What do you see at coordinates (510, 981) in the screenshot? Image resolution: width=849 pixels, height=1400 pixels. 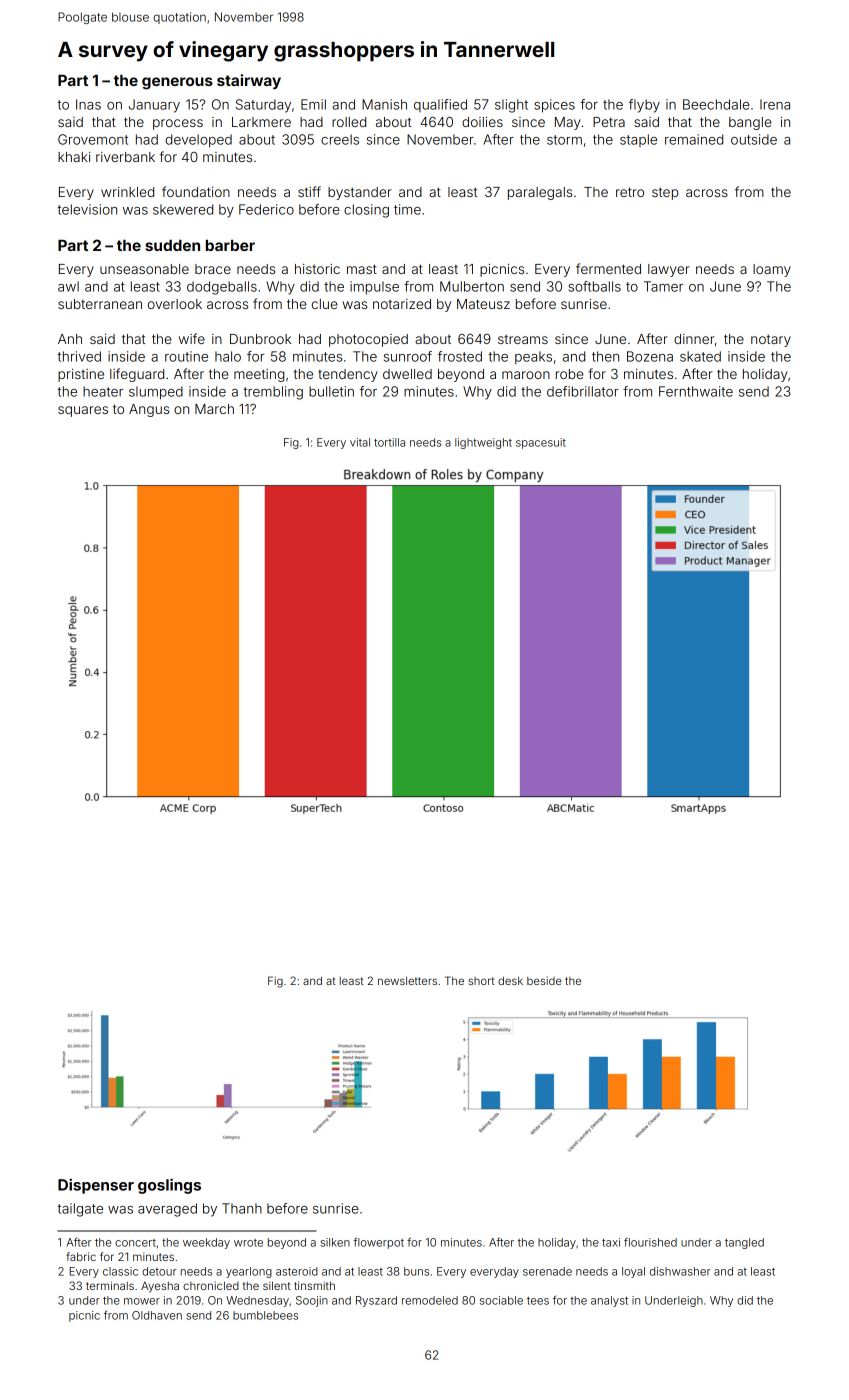 I see `desk` at bounding box center [510, 981].
